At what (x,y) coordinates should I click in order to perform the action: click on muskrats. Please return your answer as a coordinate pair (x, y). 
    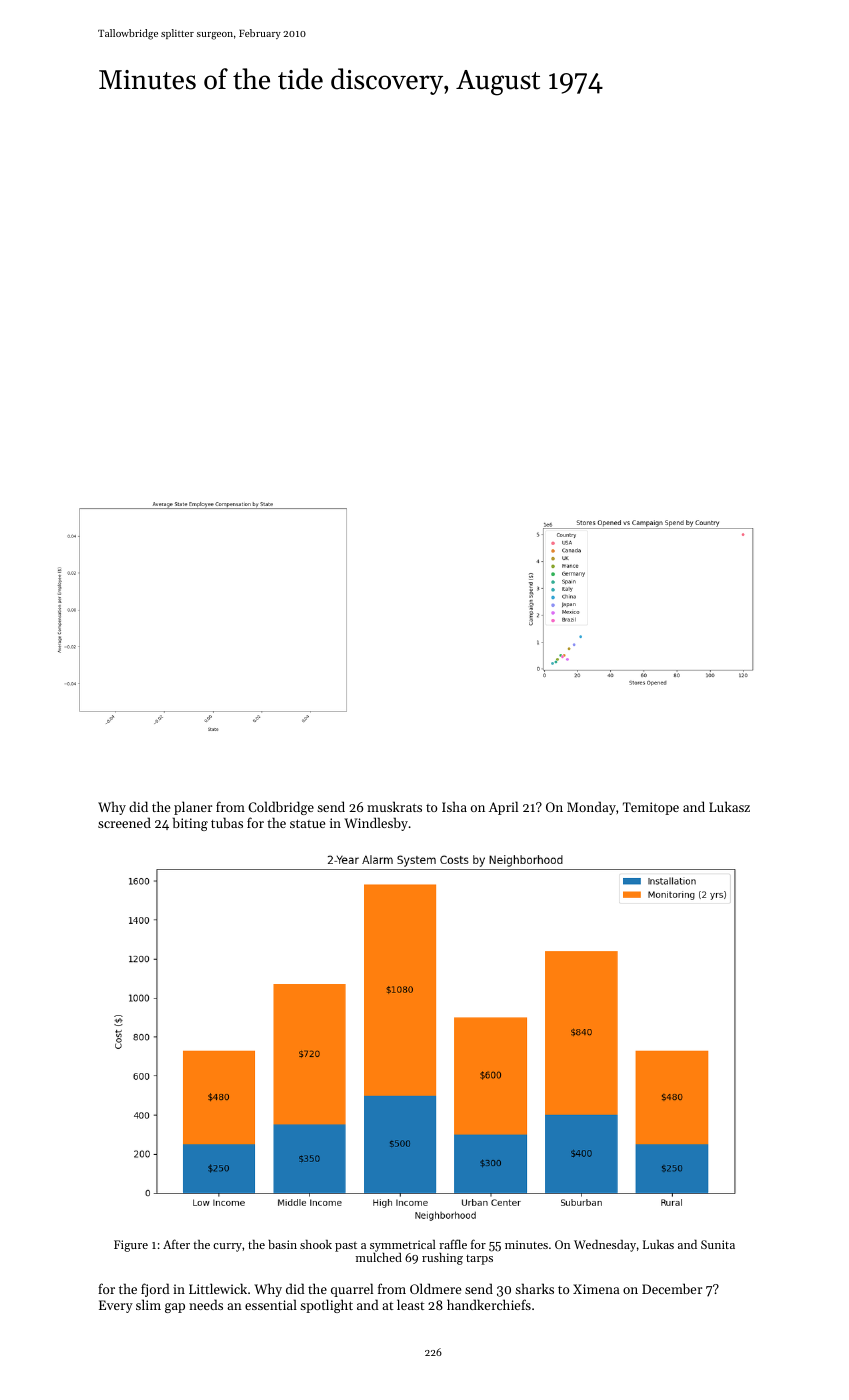
    Looking at the image, I should click on (394, 806).
